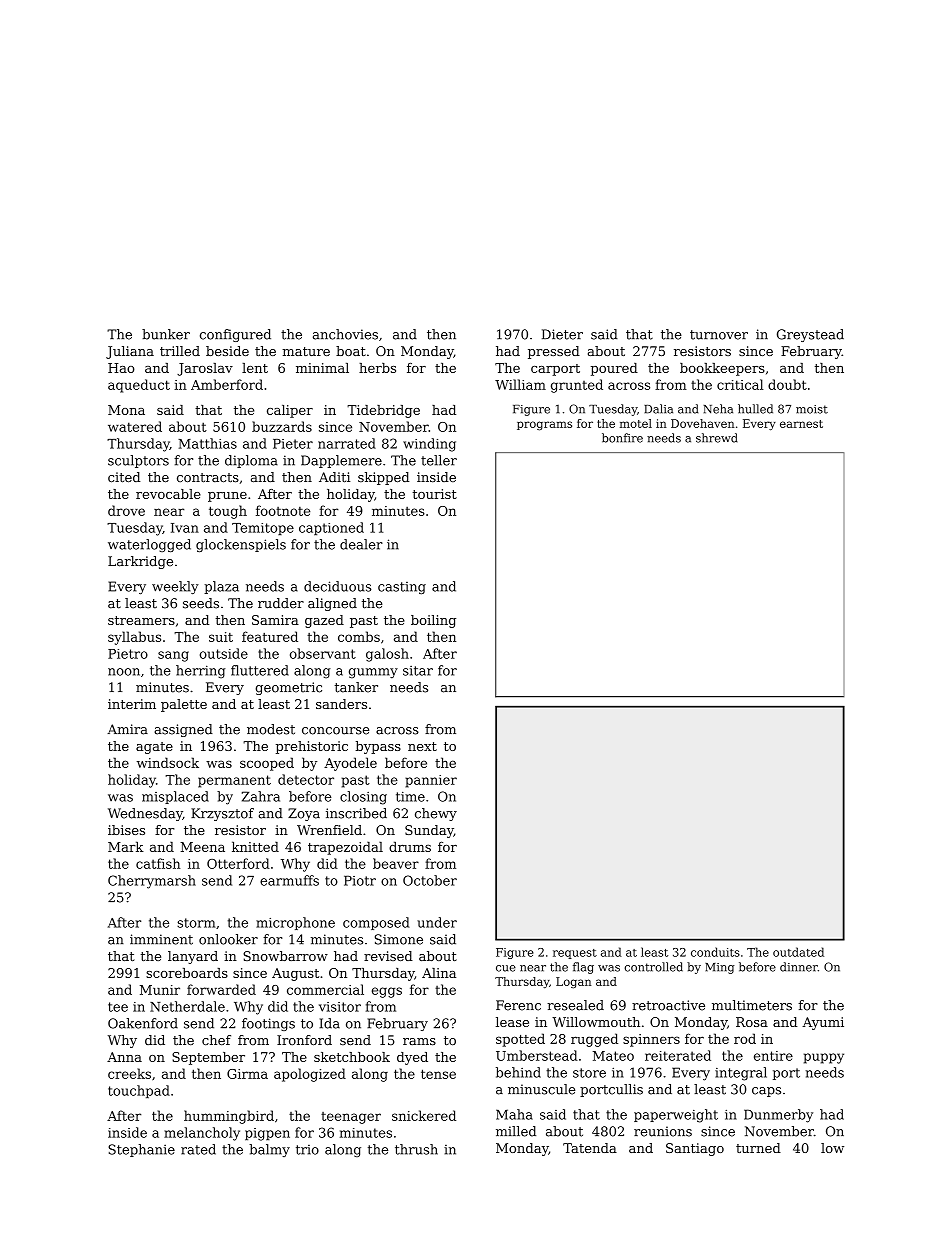 The image size is (952, 1233). What do you see at coordinates (436, 814) in the screenshot?
I see `chewy` at bounding box center [436, 814].
